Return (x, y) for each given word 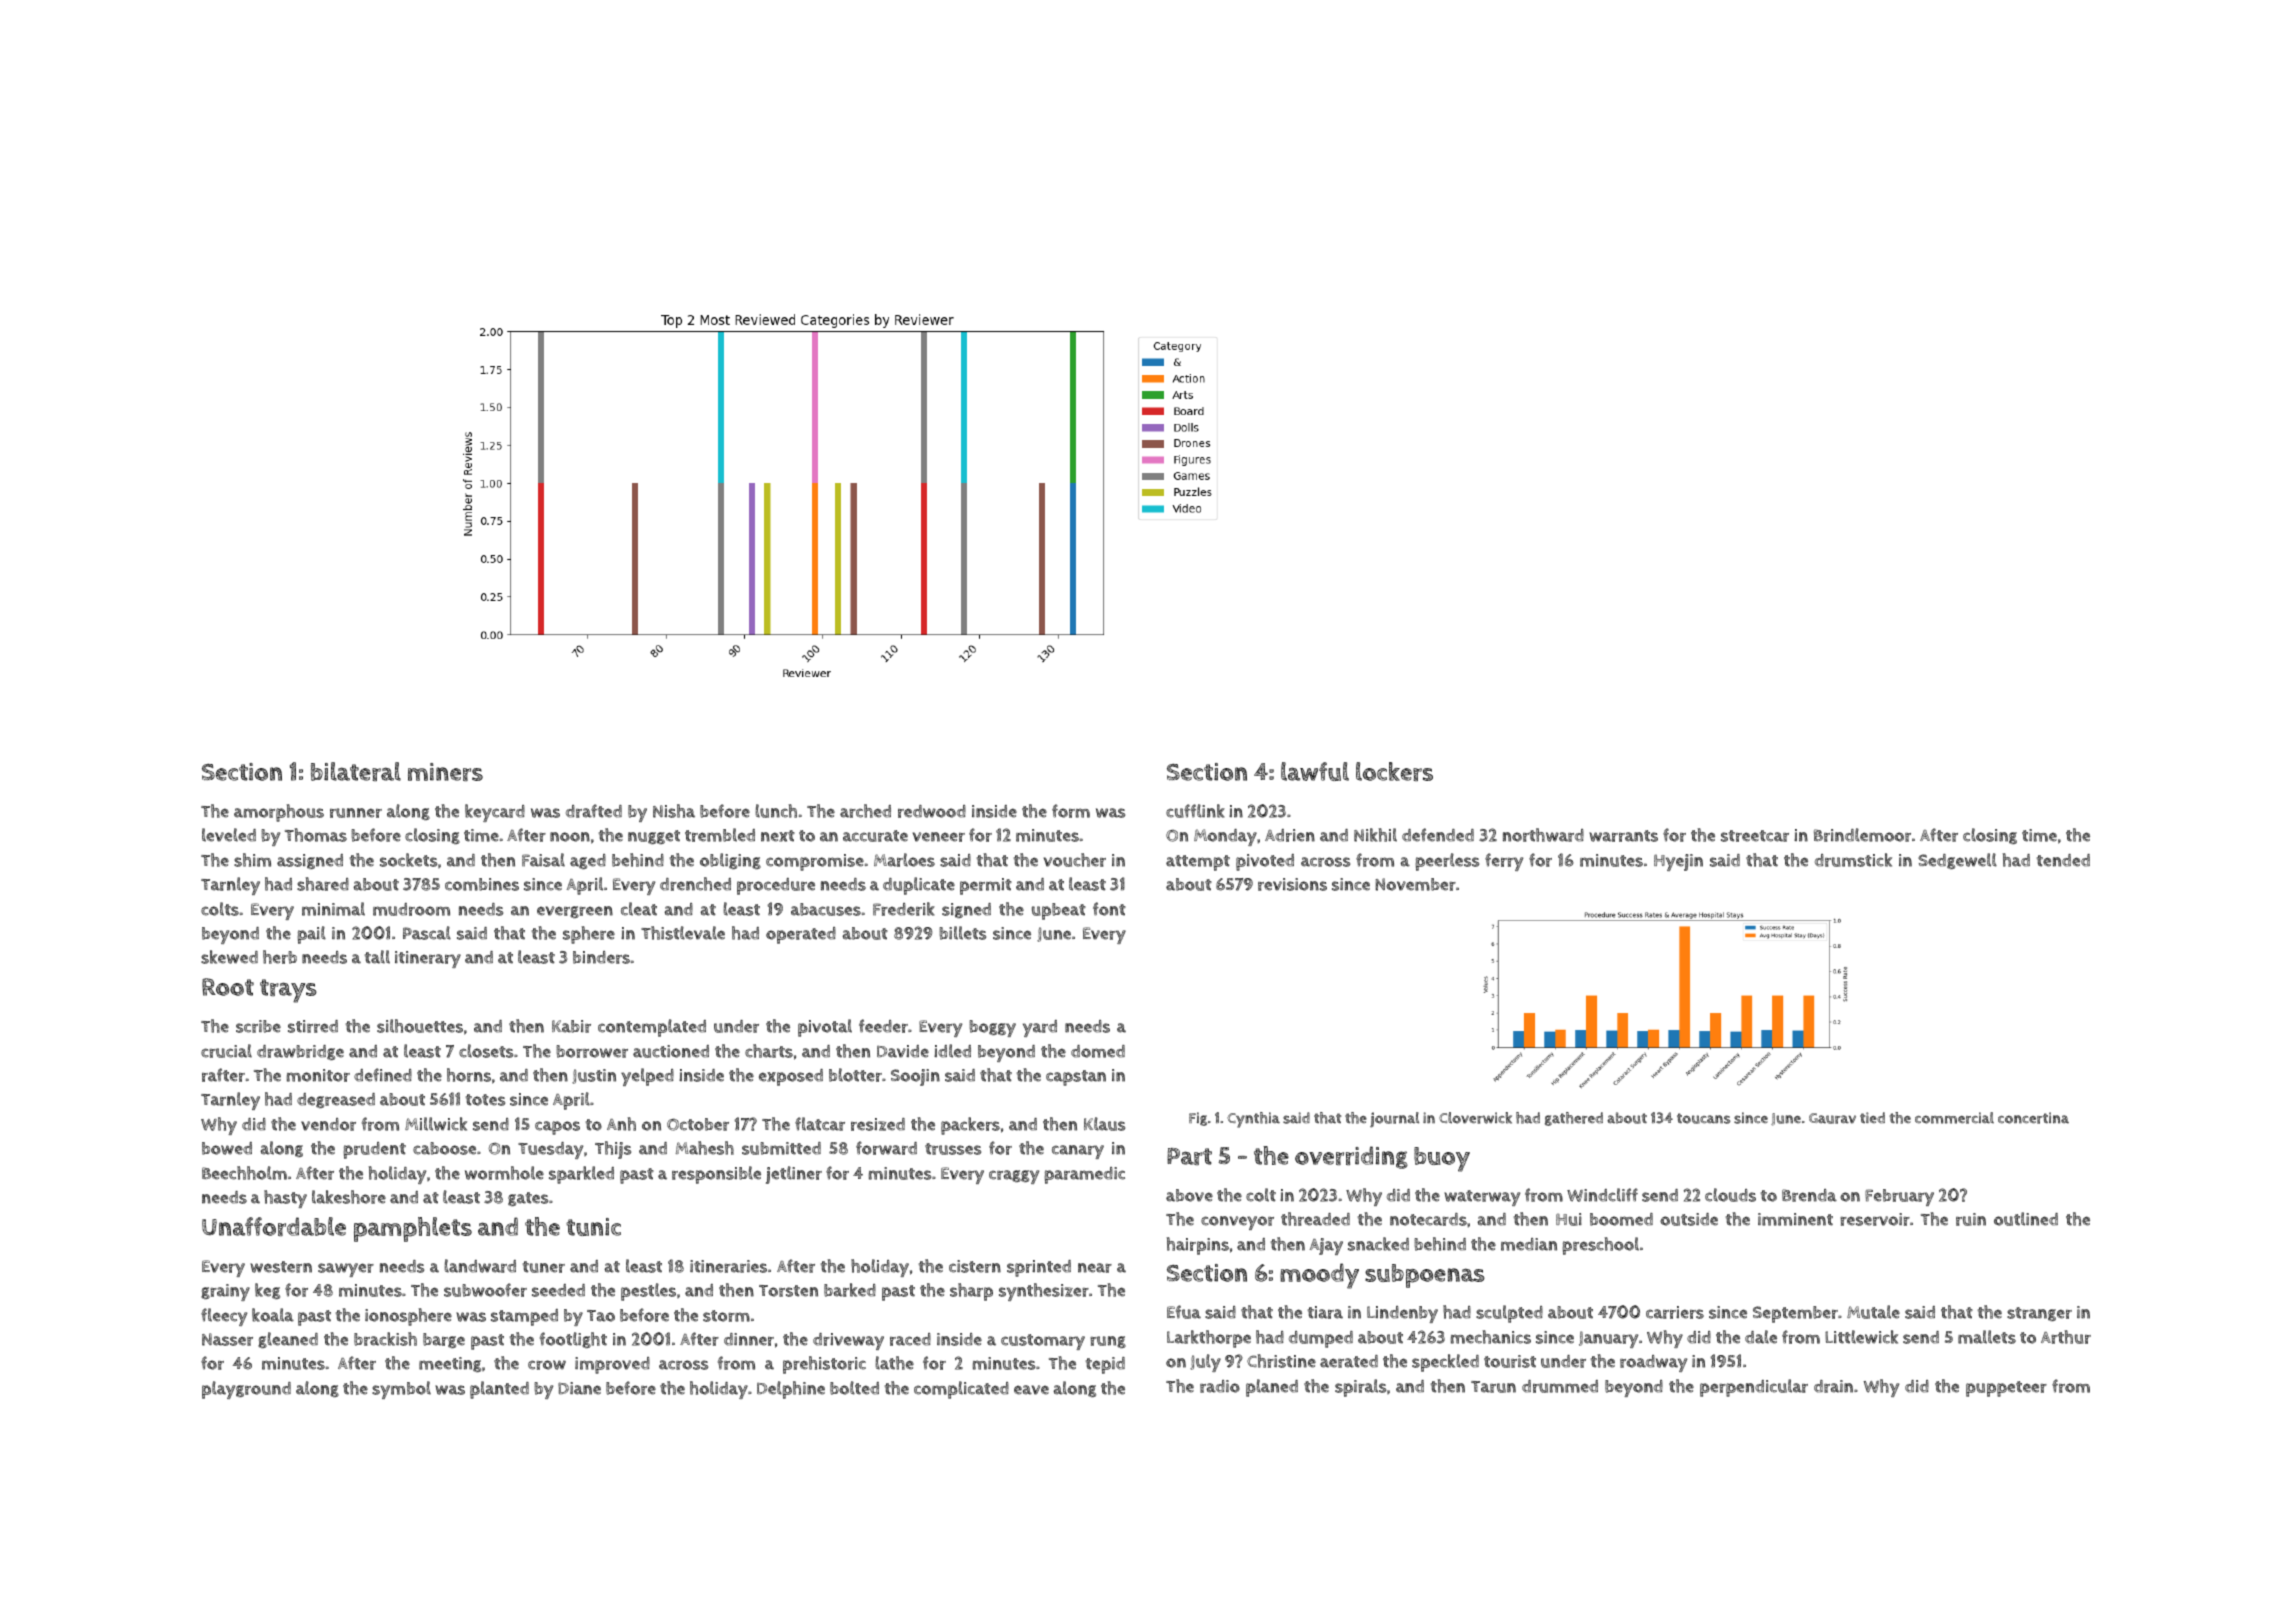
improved (612, 1365)
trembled (720, 835)
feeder (883, 1026)
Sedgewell (1957, 861)
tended (2063, 860)
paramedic (1084, 1175)
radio (1220, 1386)
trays (288, 991)
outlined (2026, 1219)
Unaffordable (274, 1226)
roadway (1653, 1363)
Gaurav (1832, 1118)
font (1109, 909)
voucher (1075, 860)
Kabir (571, 1026)
